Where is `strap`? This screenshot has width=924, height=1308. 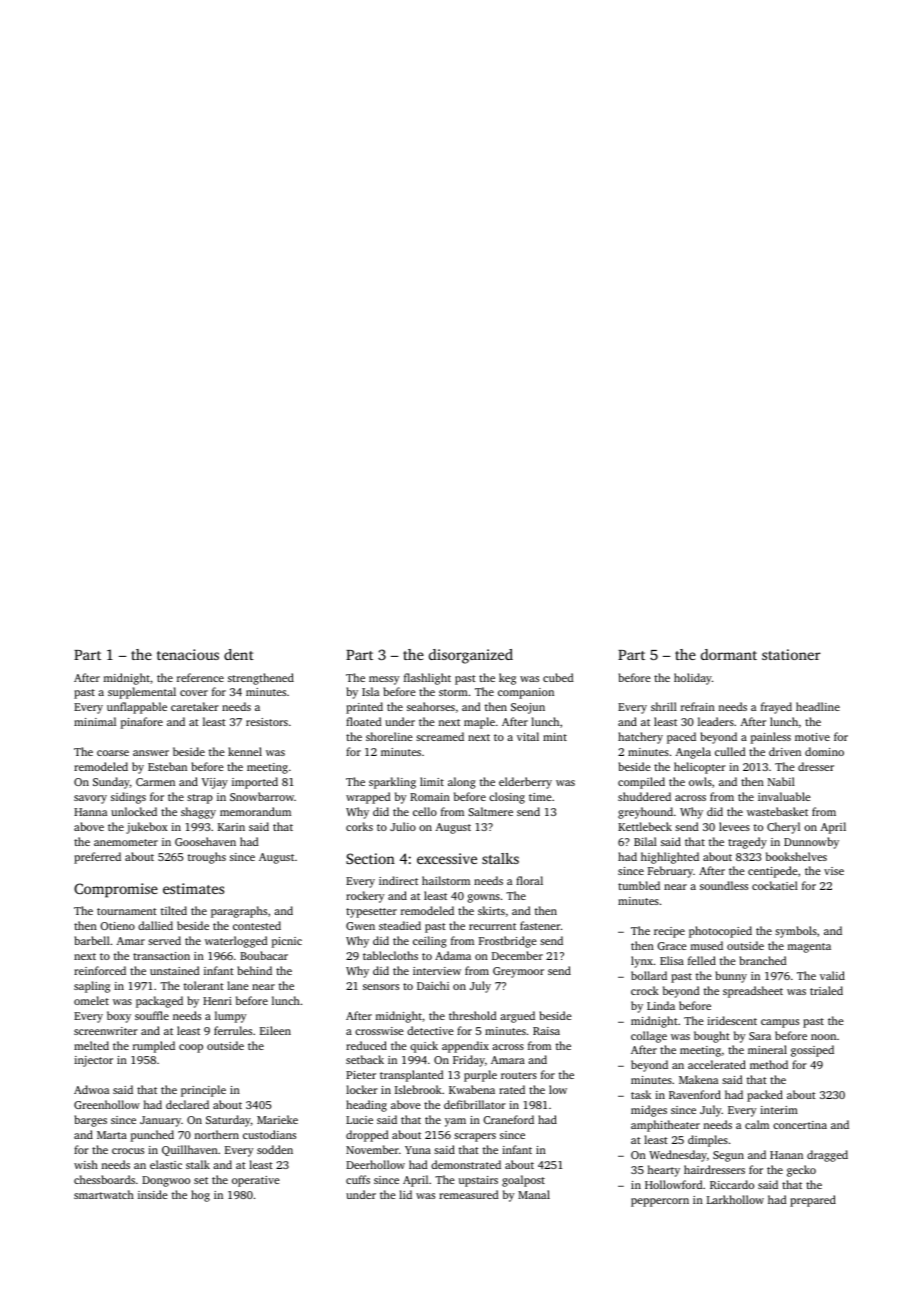
strap is located at coordinates (200, 799).
